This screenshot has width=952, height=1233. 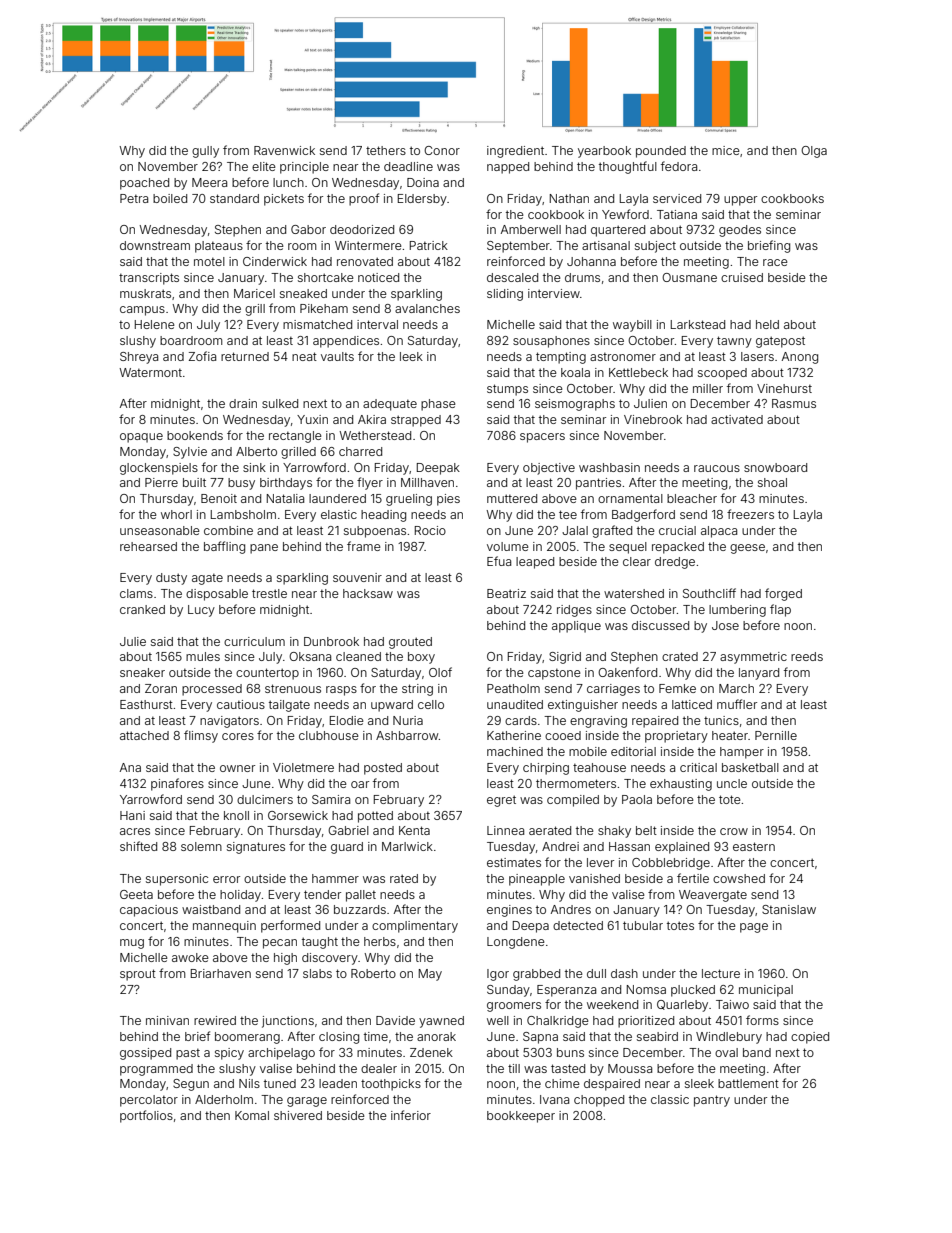 What do you see at coordinates (284, 150) in the screenshot?
I see `Ravenwick` at bounding box center [284, 150].
